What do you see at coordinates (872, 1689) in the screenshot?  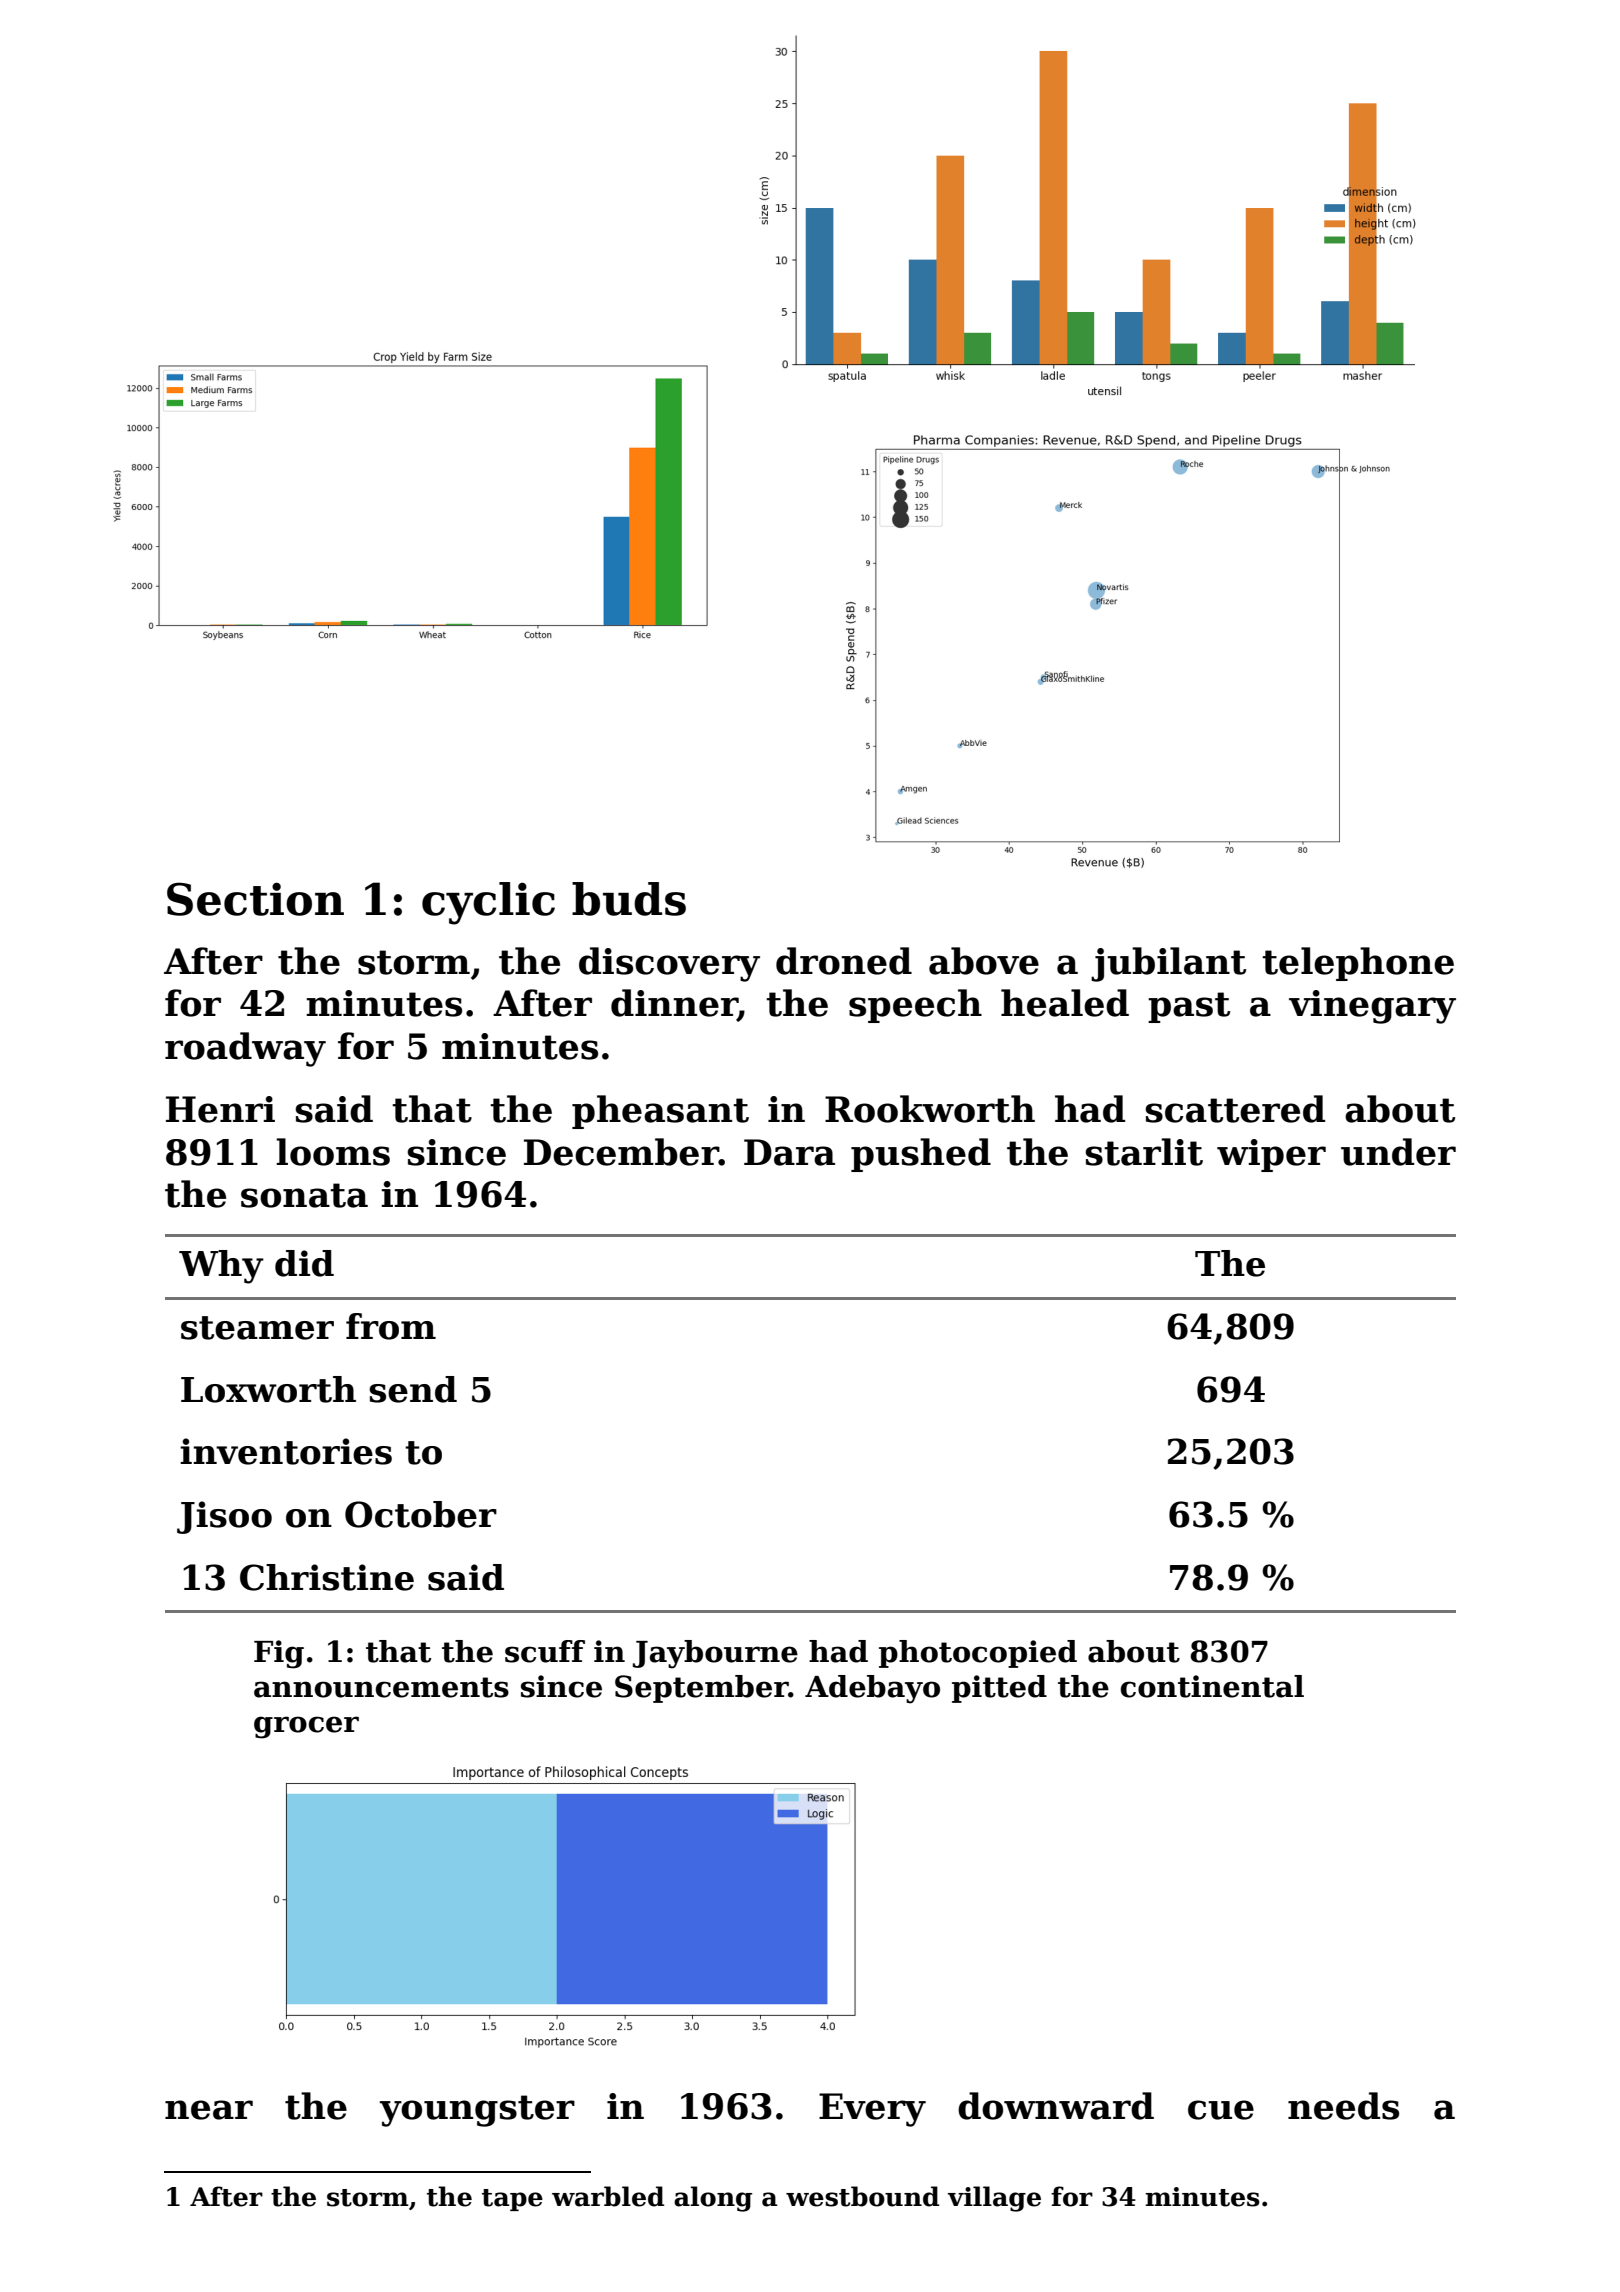 I see `Adebayo` at bounding box center [872, 1689].
